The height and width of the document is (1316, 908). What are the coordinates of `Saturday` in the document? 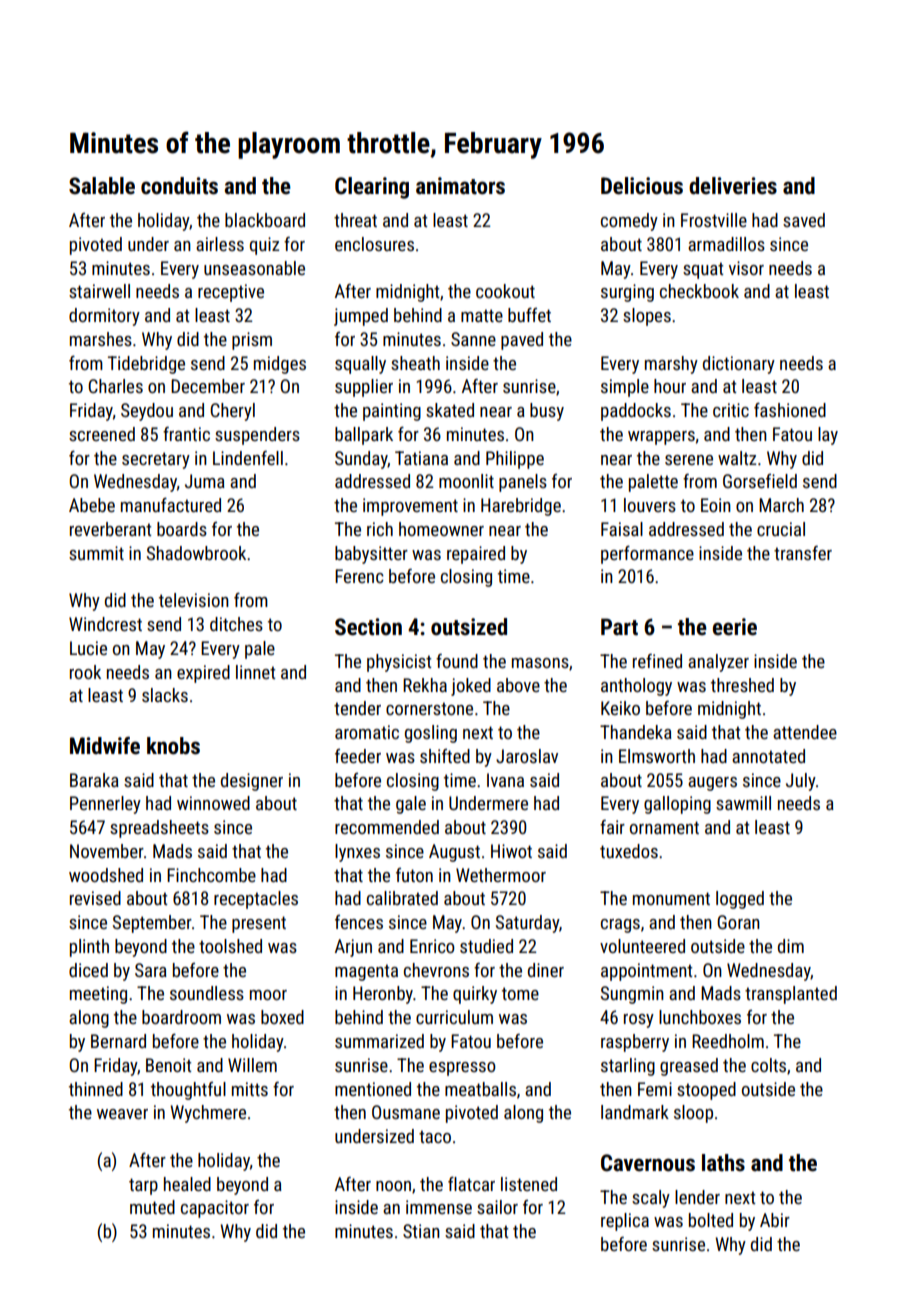 It's located at (527, 924).
